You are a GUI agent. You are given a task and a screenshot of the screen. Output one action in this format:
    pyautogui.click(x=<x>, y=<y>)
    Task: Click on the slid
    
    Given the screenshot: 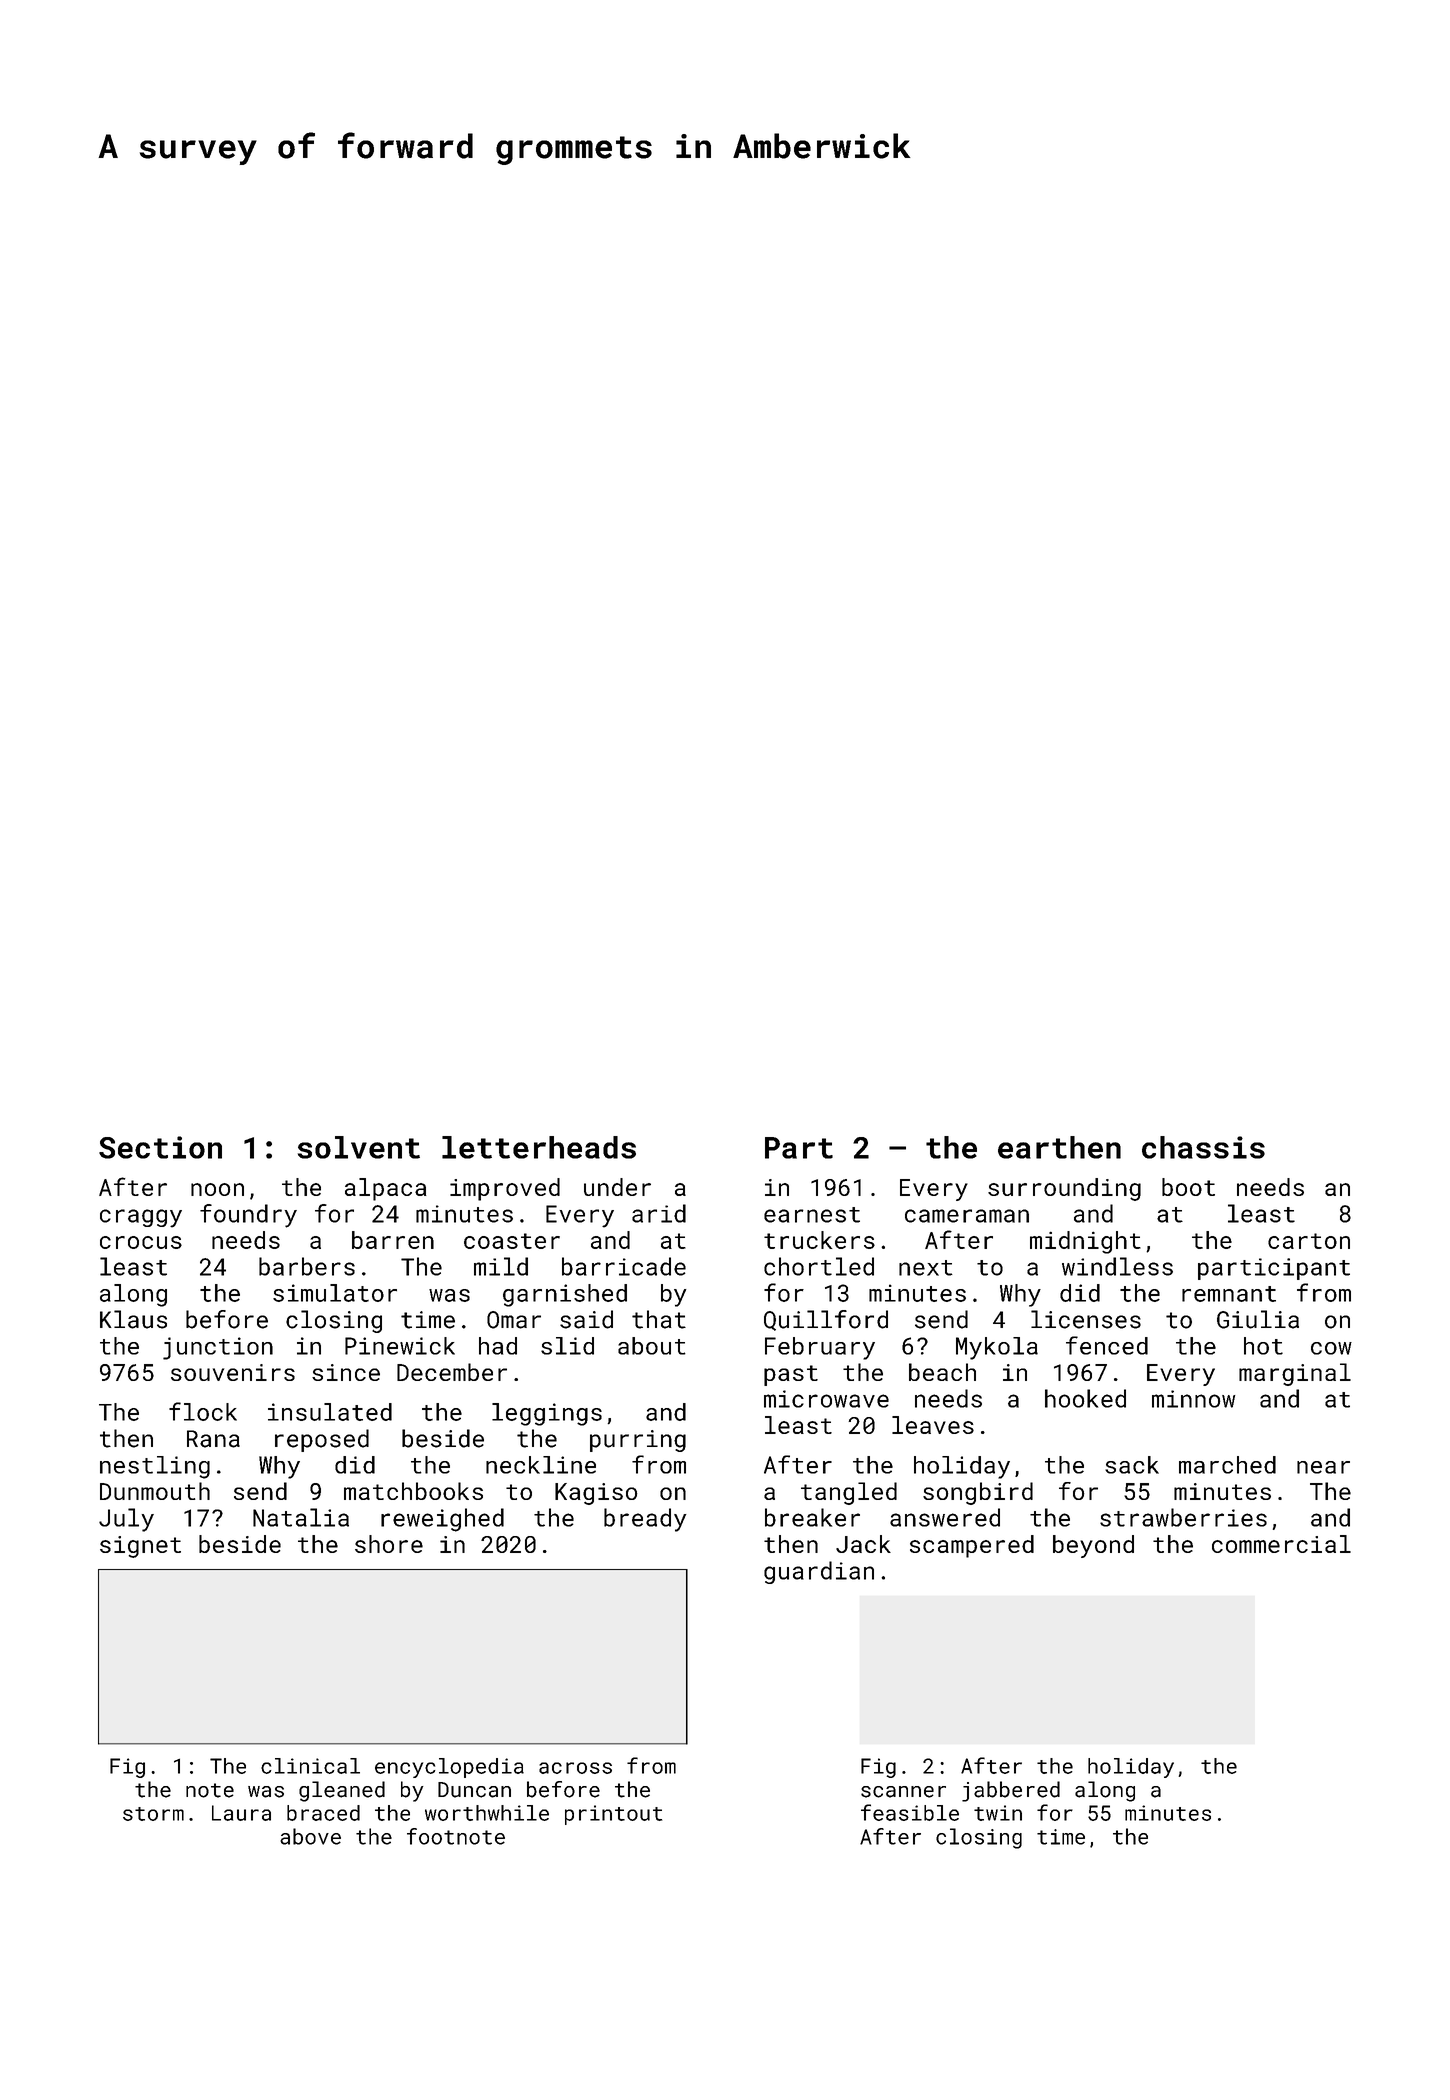 What is the action you would take?
    pyautogui.click(x=567, y=1346)
